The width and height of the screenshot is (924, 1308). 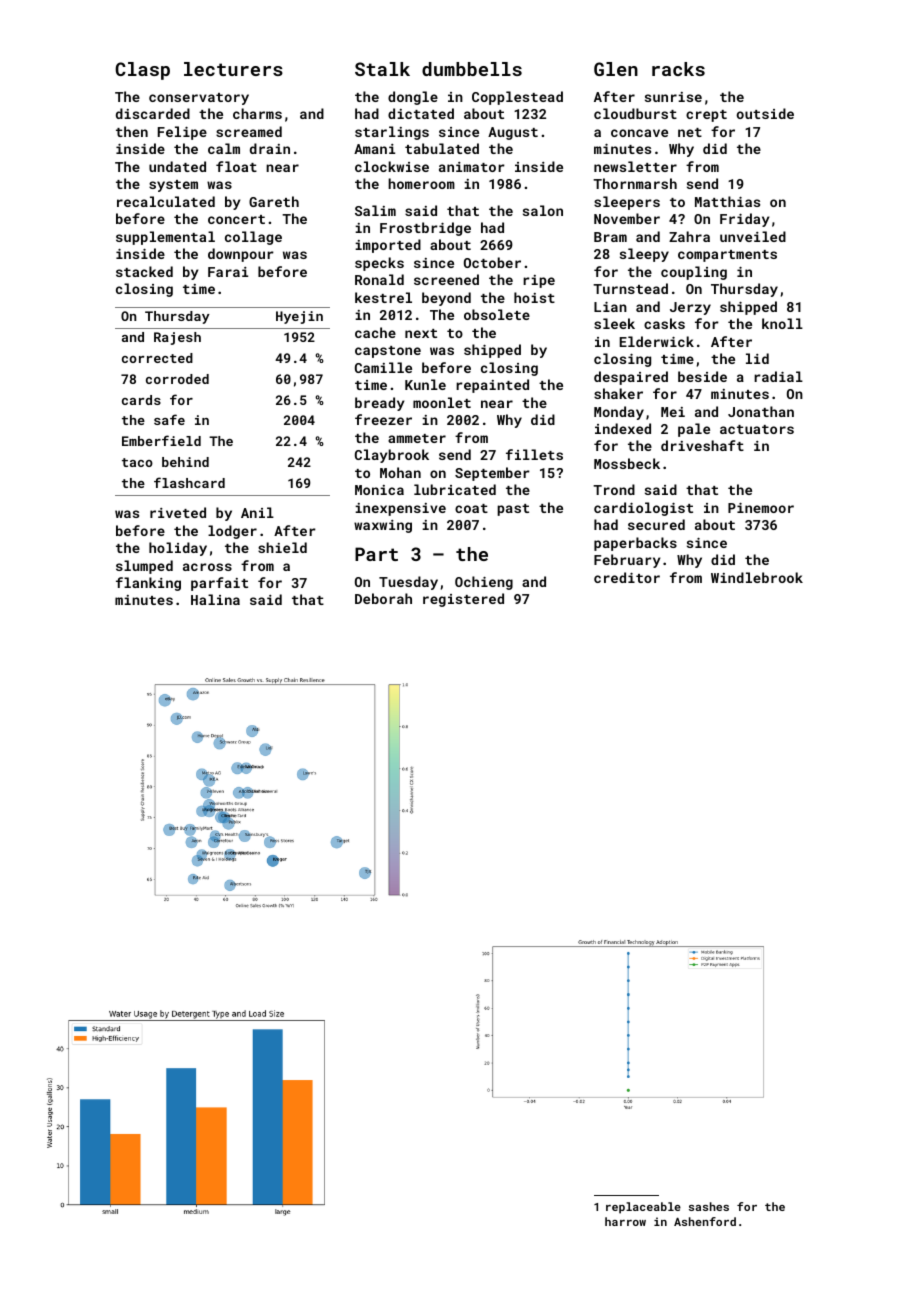 I want to click on harrow, so click(x=625, y=1221).
